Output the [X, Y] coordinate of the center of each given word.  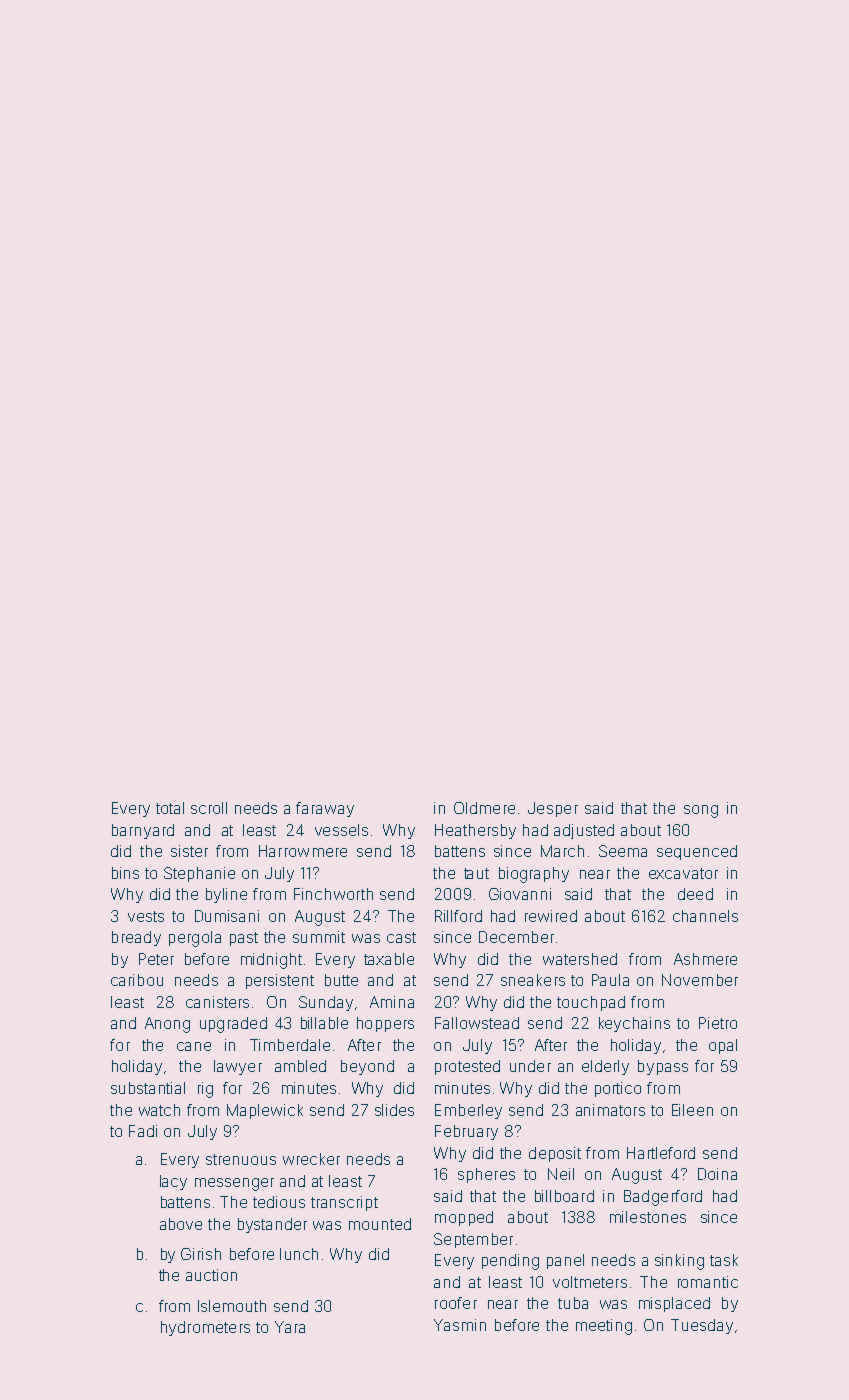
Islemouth [232, 1306]
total [170, 808]
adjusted [584, 831]
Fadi [143, 1131]
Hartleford [661, 1153]
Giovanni [520, 894]
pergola [195, 939]
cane [194, 1046]
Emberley [468, 1111]
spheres [486, 1175]
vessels [341, 830]
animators [610, 1110]
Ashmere [705, 959]
